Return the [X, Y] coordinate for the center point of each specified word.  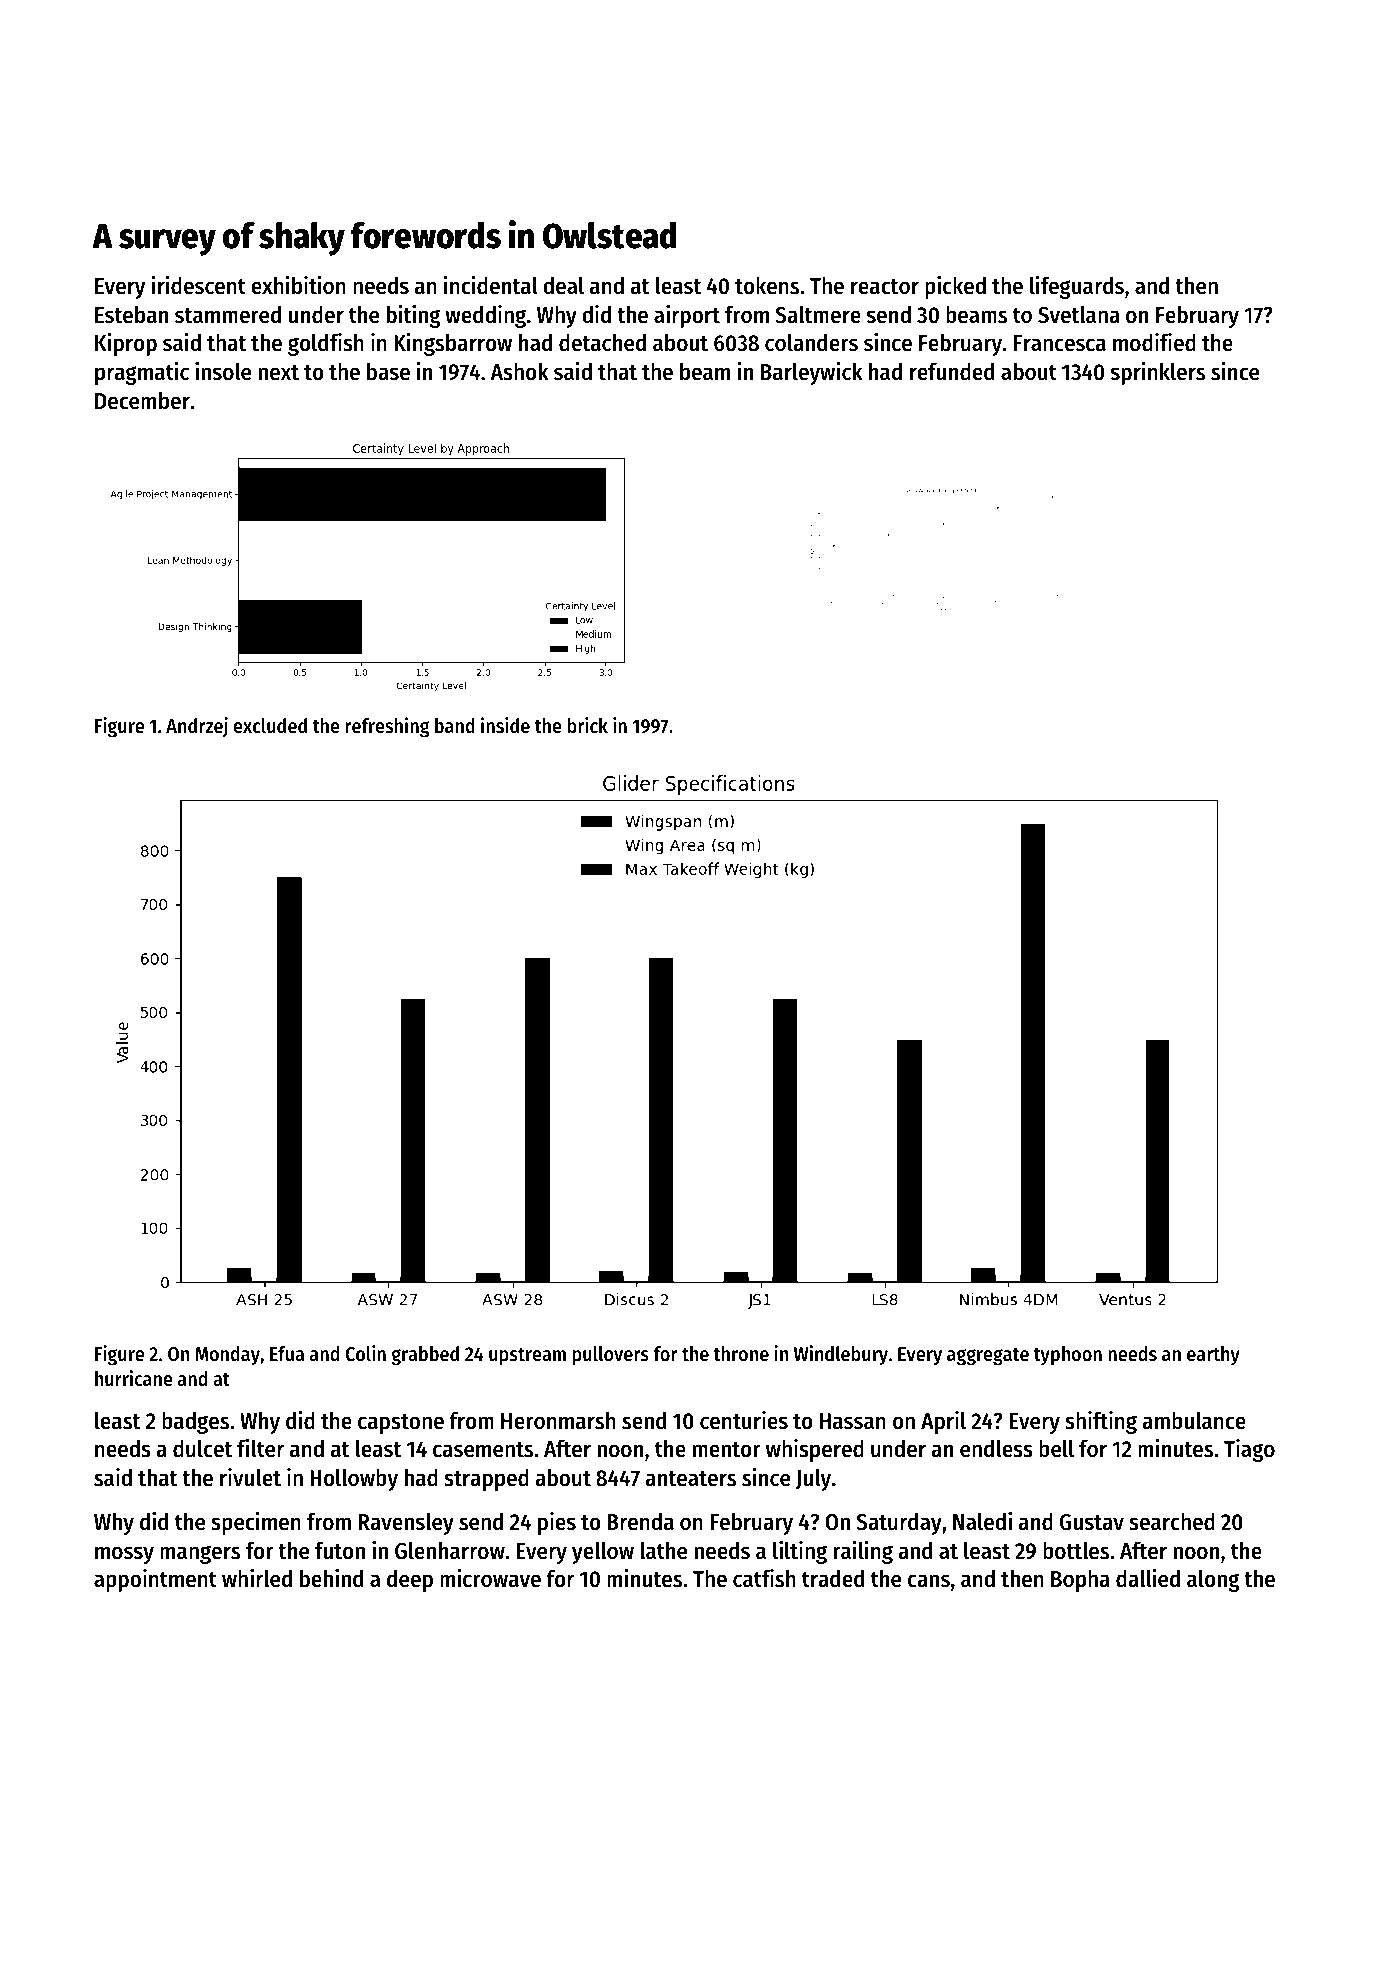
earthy [1213, 1355]
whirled [257, 1578]
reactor [885, 287]
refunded [952, 372]
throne [741, 1354]
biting [413, 316]
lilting [800, 1552]
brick [588, 725]
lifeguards [1077, 287]
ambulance [1194, 1421]
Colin [366, 1353]
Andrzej [197, 727]
